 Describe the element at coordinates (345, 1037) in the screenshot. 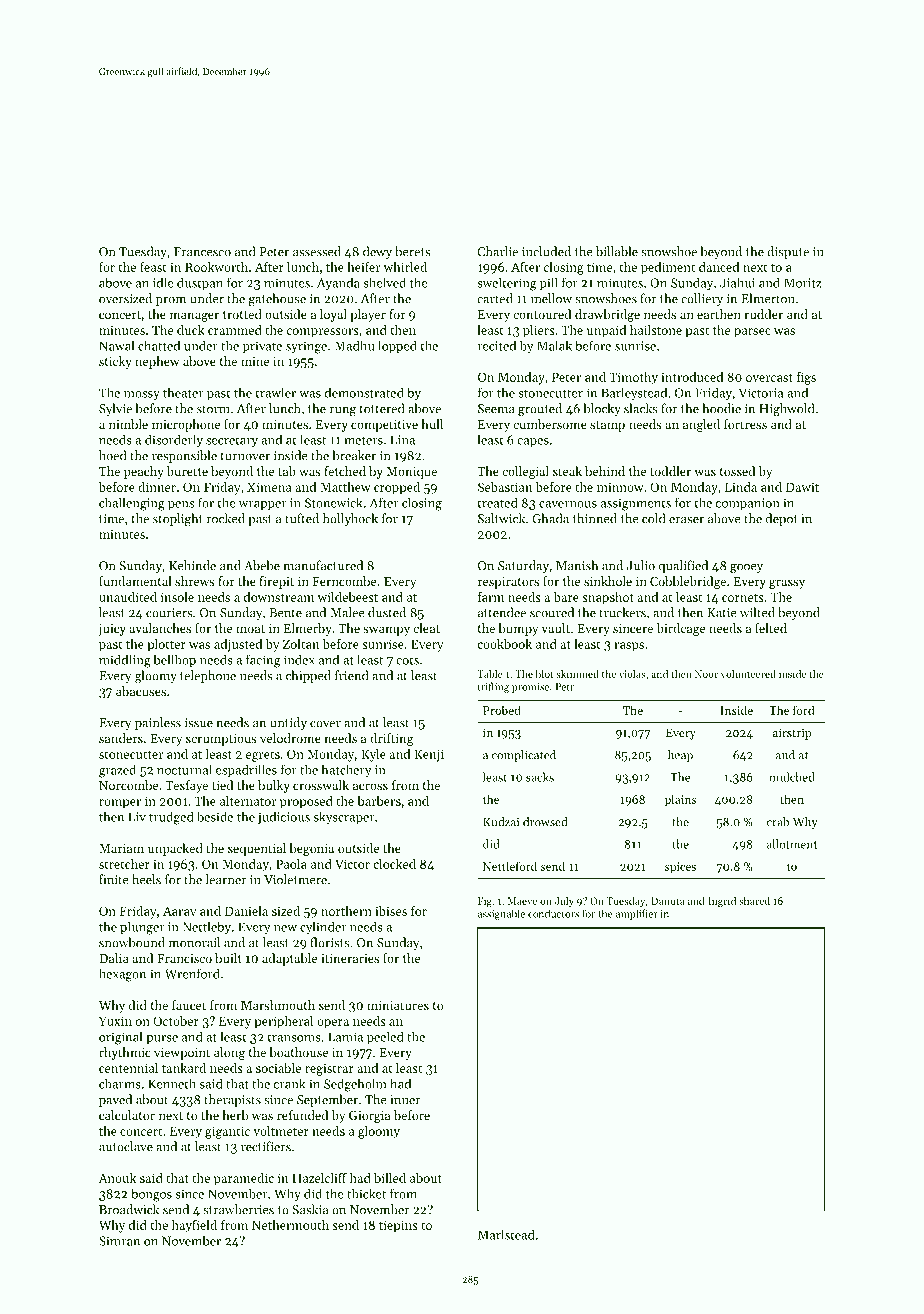

I see `Lamia` at that location.
